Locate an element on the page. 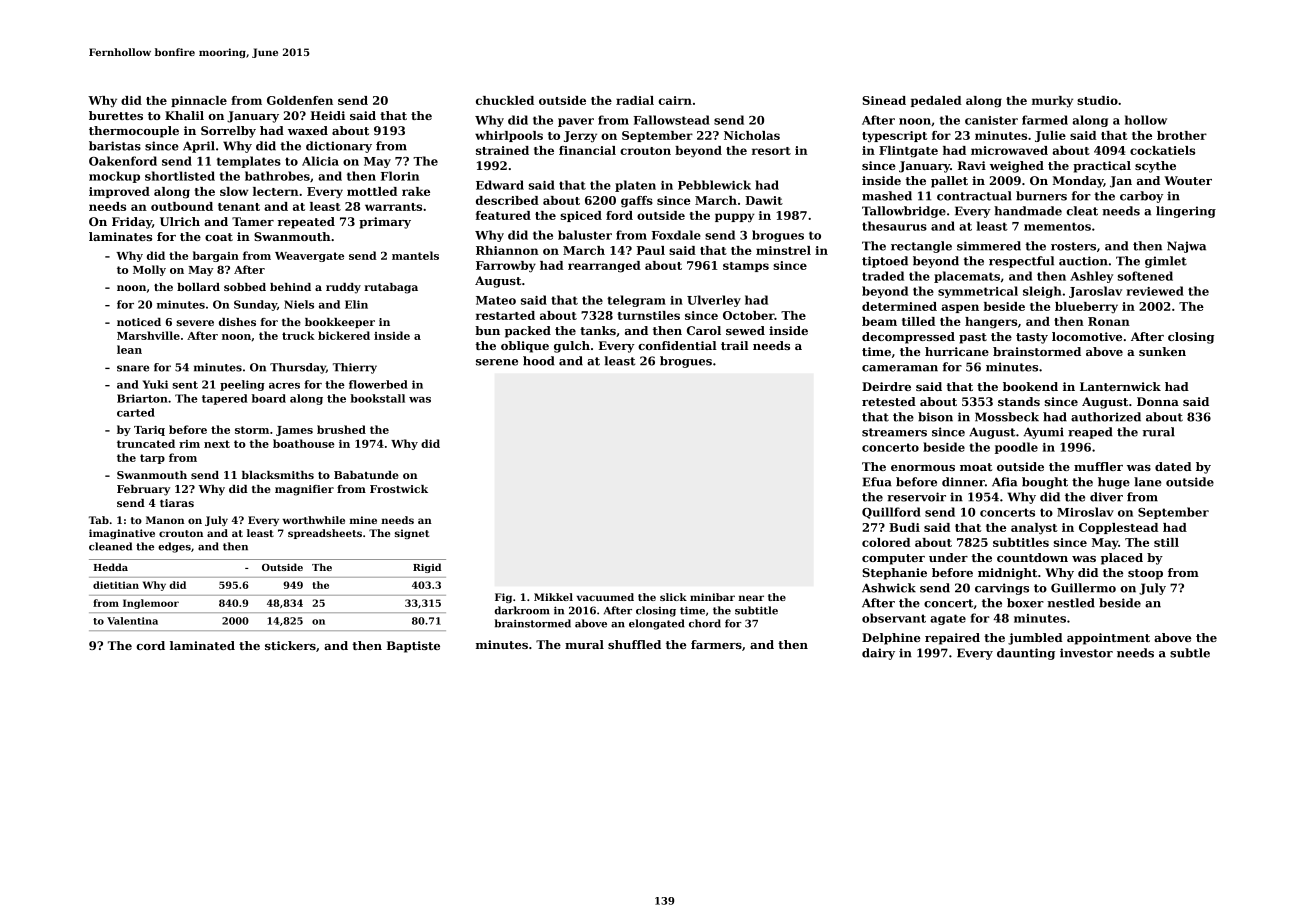 This page has width=1308, height=924. cairn is located at coordinates (675, 100).
